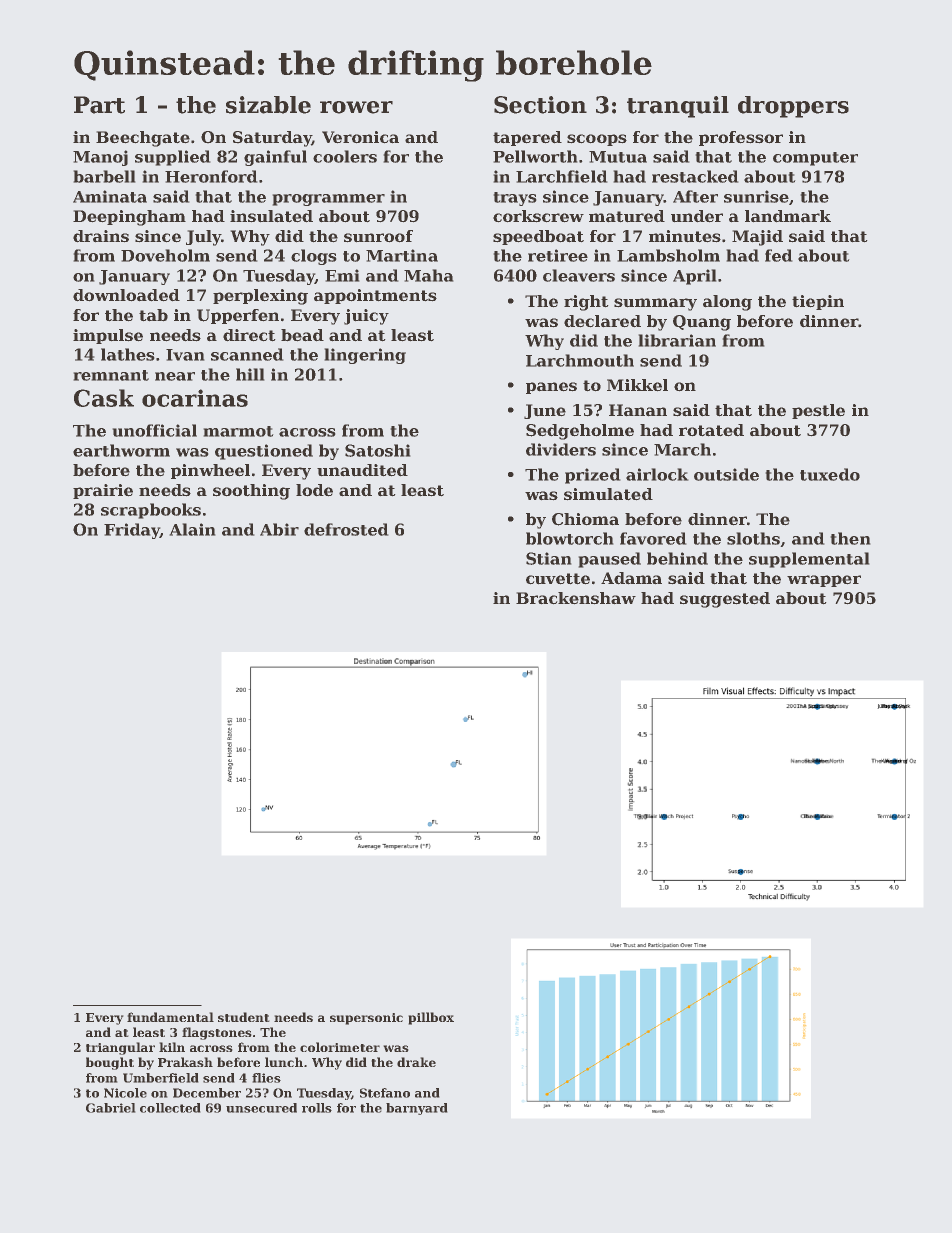  What do you see at coordinates (366, 317) in the image?
I see `juicy` at bounding box center [366, 317].
